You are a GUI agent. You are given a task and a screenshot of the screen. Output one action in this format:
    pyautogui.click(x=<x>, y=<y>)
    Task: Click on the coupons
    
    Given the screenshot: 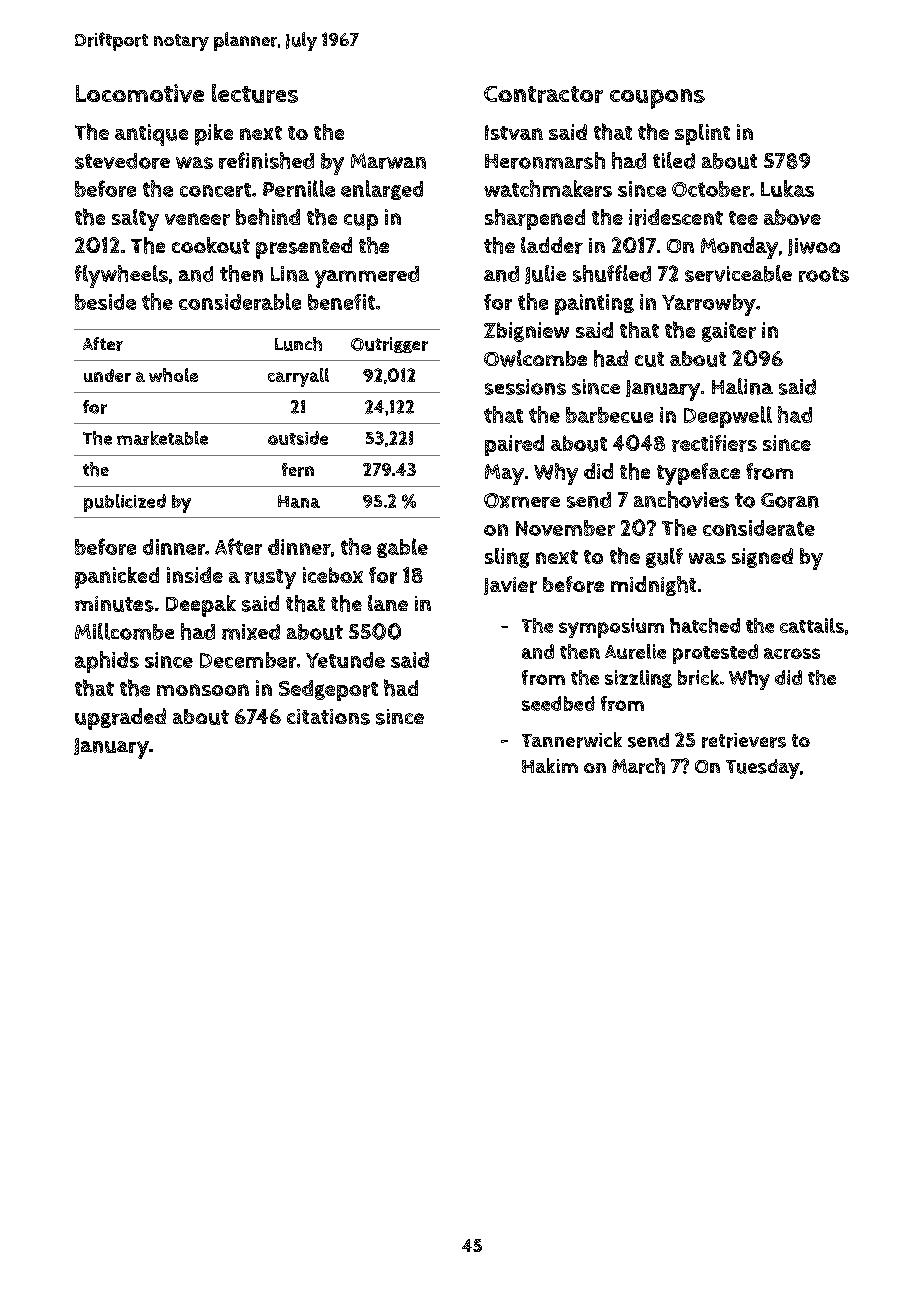 What is the action you would take?
    pyautogui.click(x=657, y=99)
